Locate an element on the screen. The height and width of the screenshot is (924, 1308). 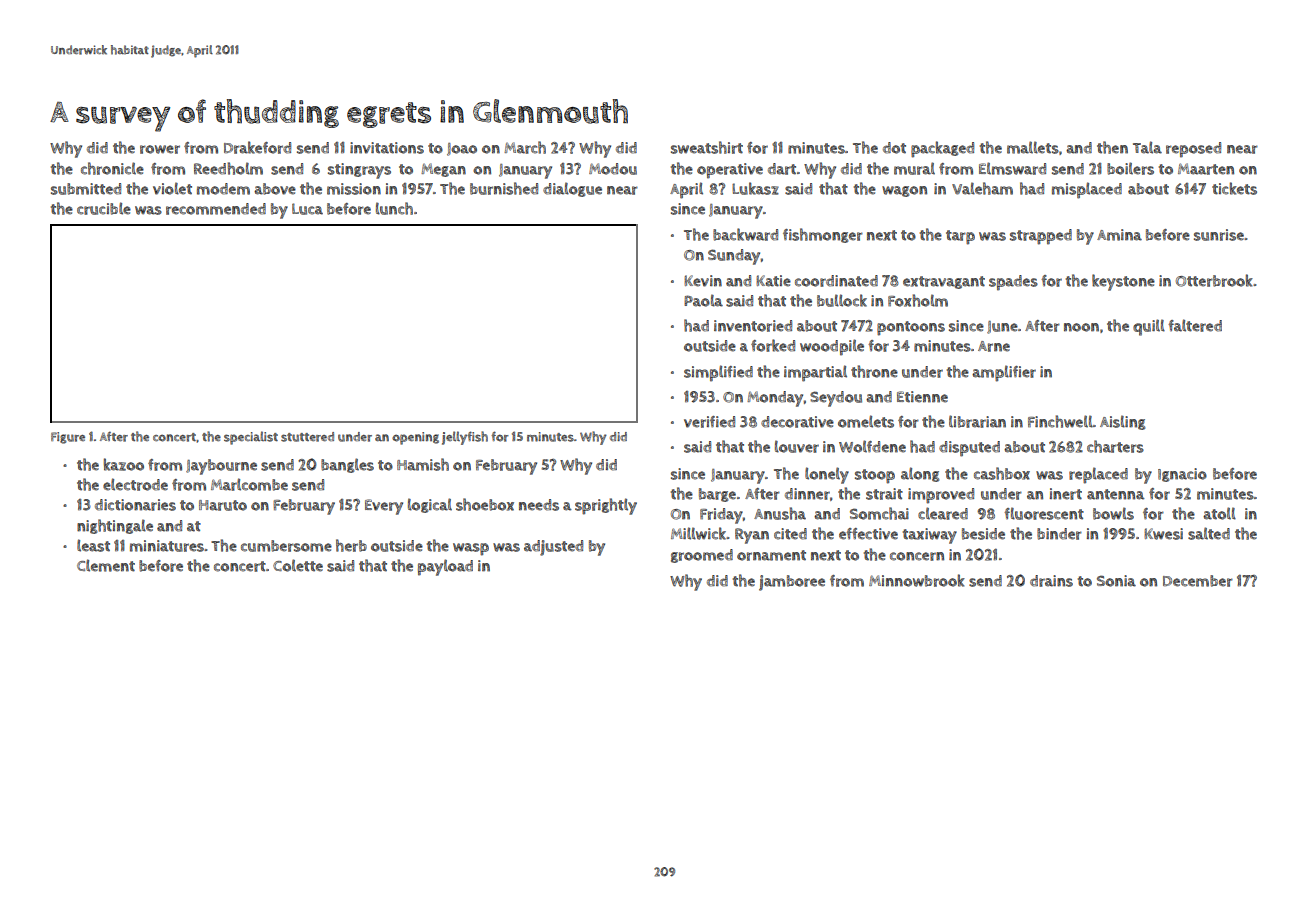
boilers is located at coordinates (1130, 168).
